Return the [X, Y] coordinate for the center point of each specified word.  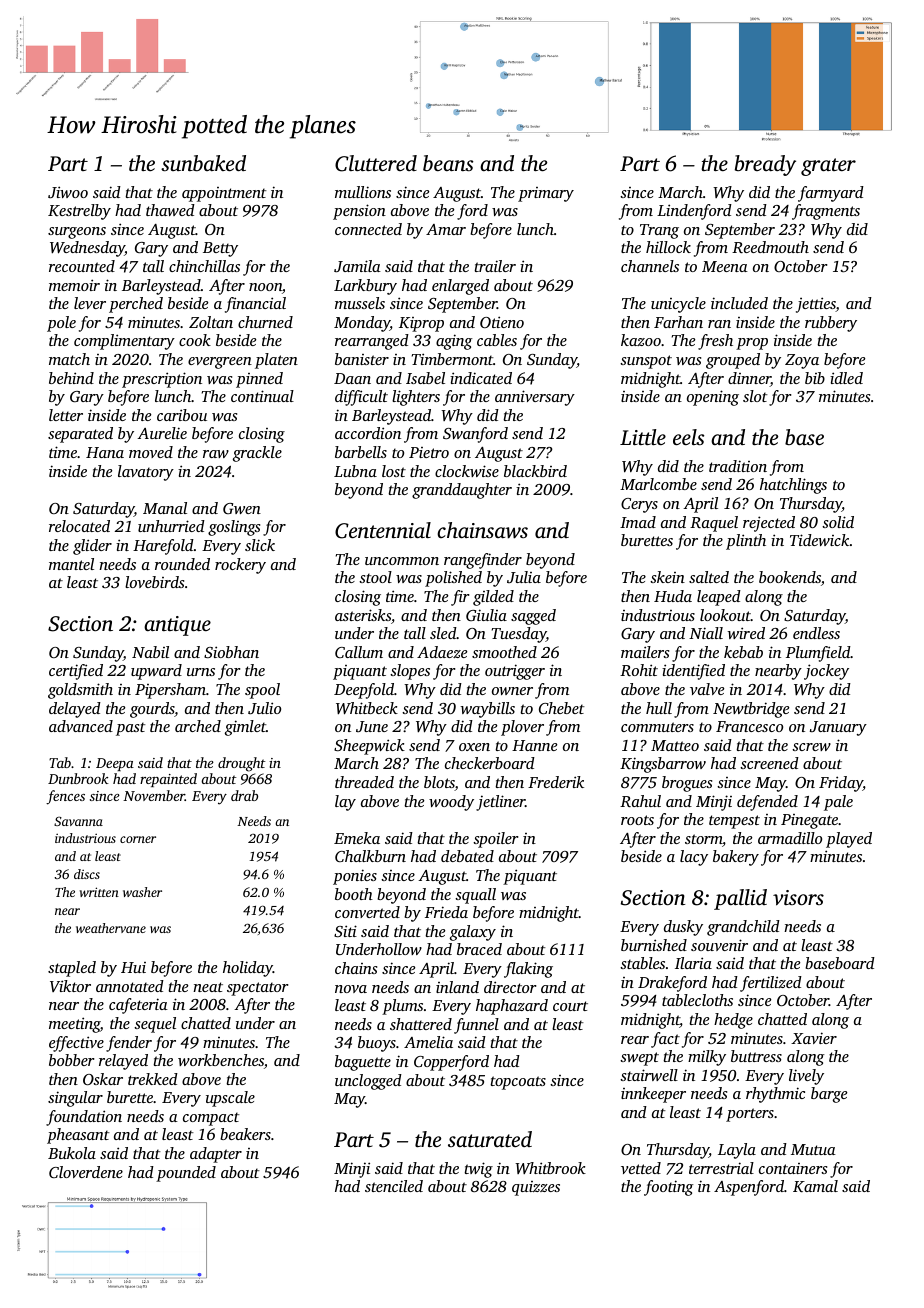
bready [765, 165]
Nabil [150, 652]
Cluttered [376, 163]
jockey [826, 672]
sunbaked [203, 163]
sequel [155, 1025]
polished [453, 579]
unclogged [368, 1082]
